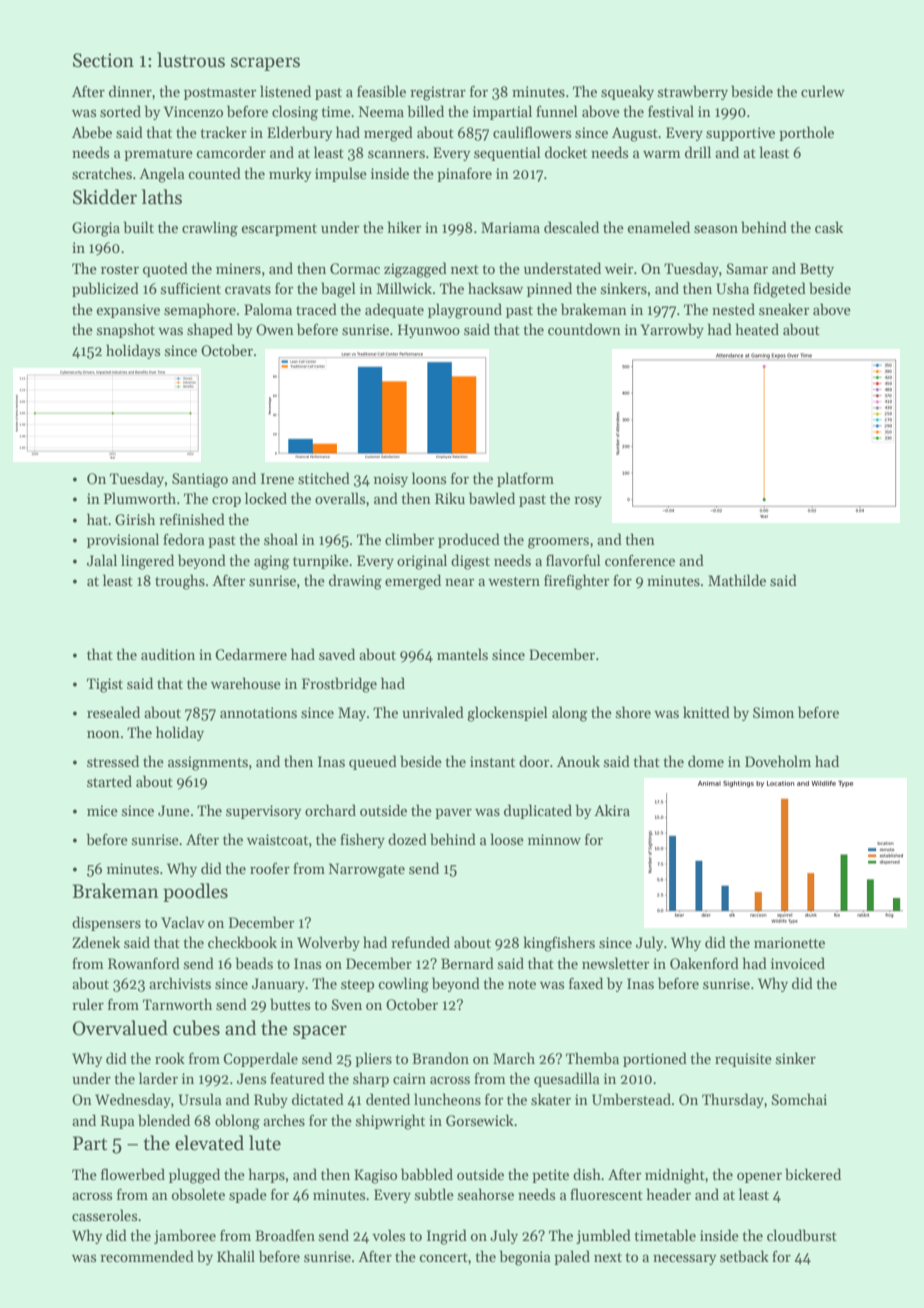 Image resolution: width=924 pixels, height=1308 pixels. Describe the element at coordinates (744, 1256) in the screenshot. I see `setback` at that location.
